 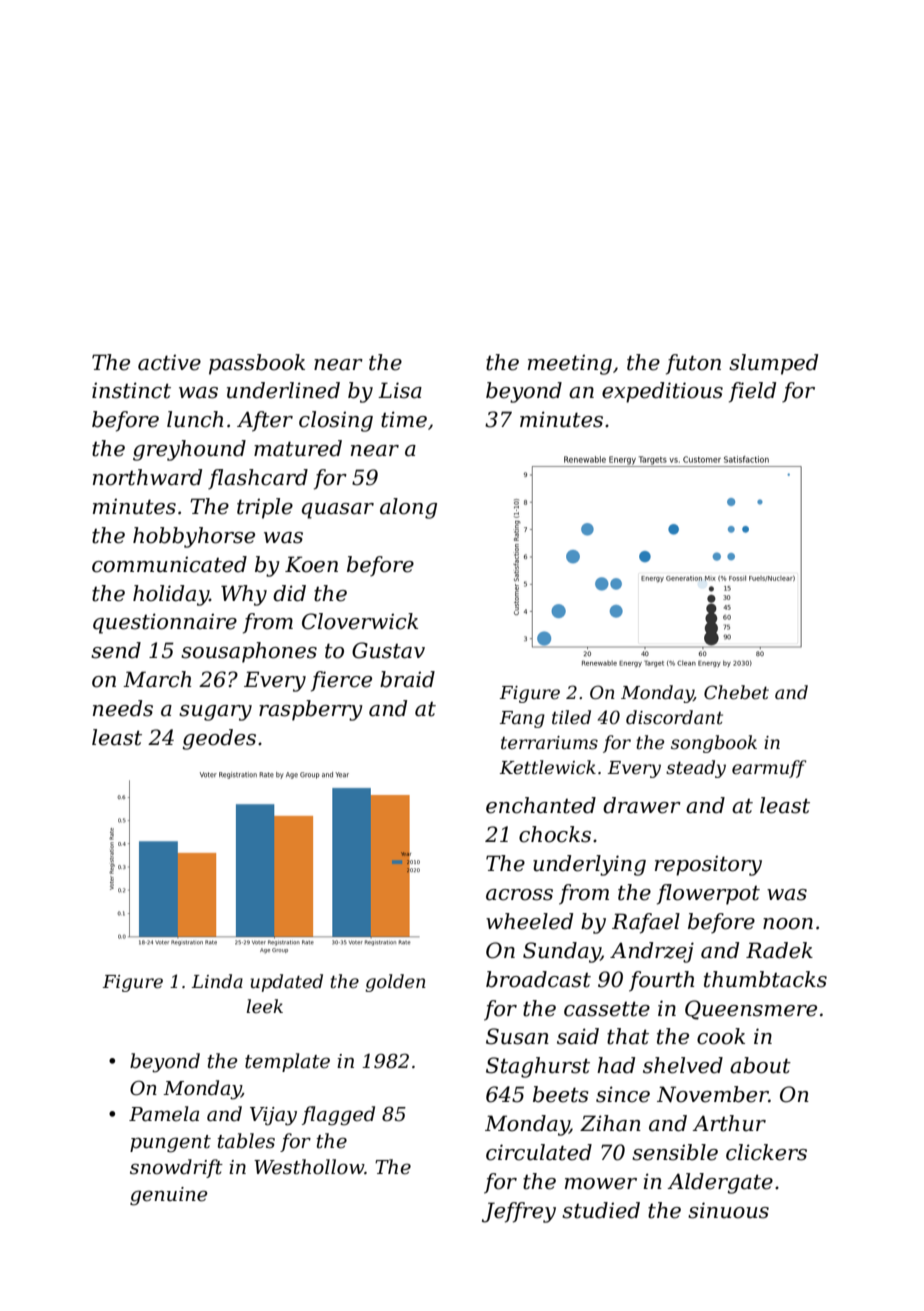 I want to click on enchanted, so click(x=541, y=805).
